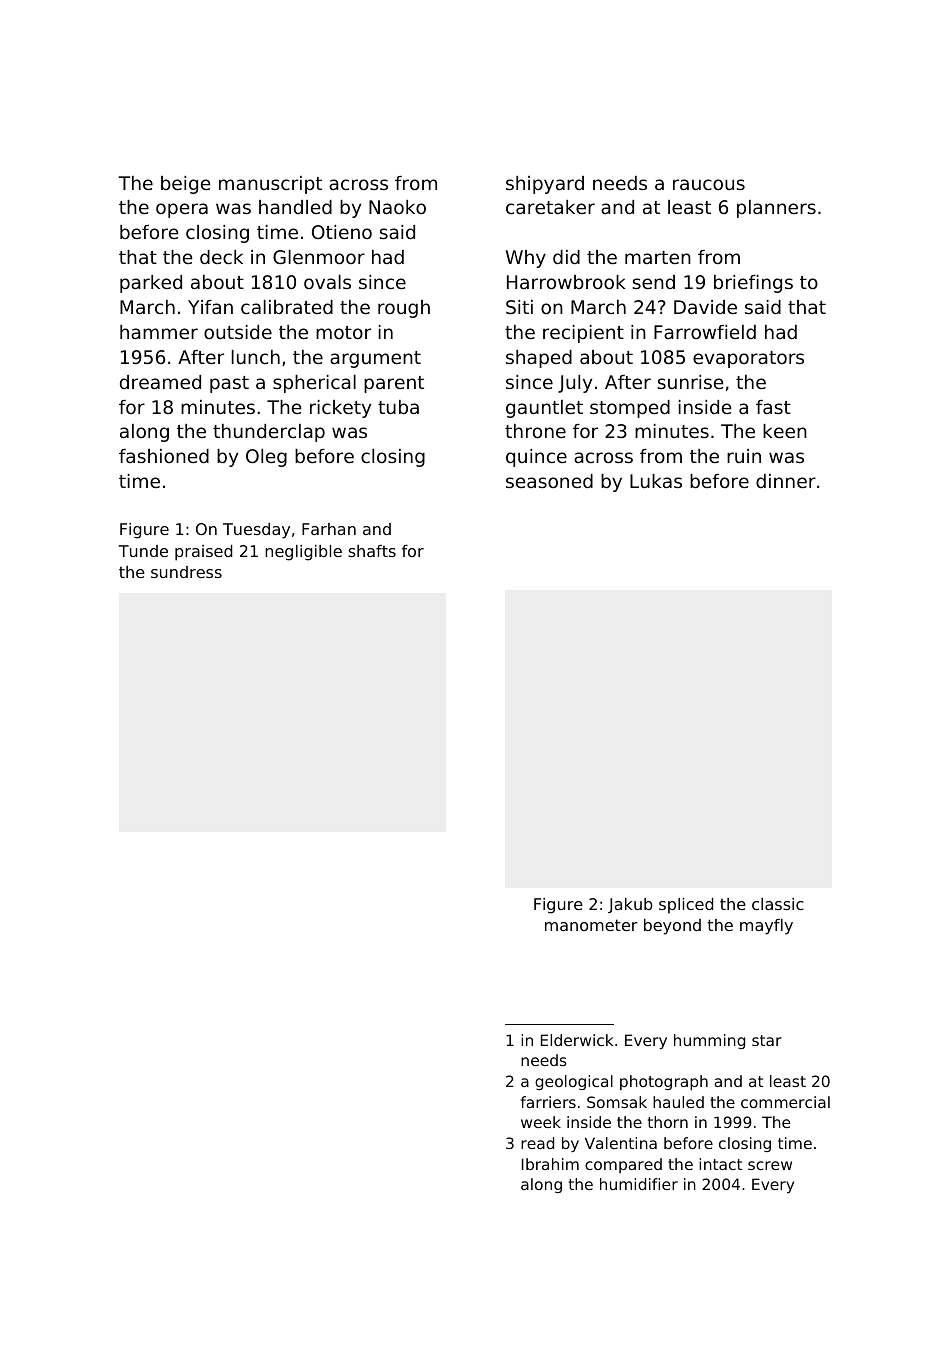 The height and width of the image is (1350, 951). What do you see at coordinates (545, 185) in the image?
I see `shipyard` at bounding box center [545, 185].
